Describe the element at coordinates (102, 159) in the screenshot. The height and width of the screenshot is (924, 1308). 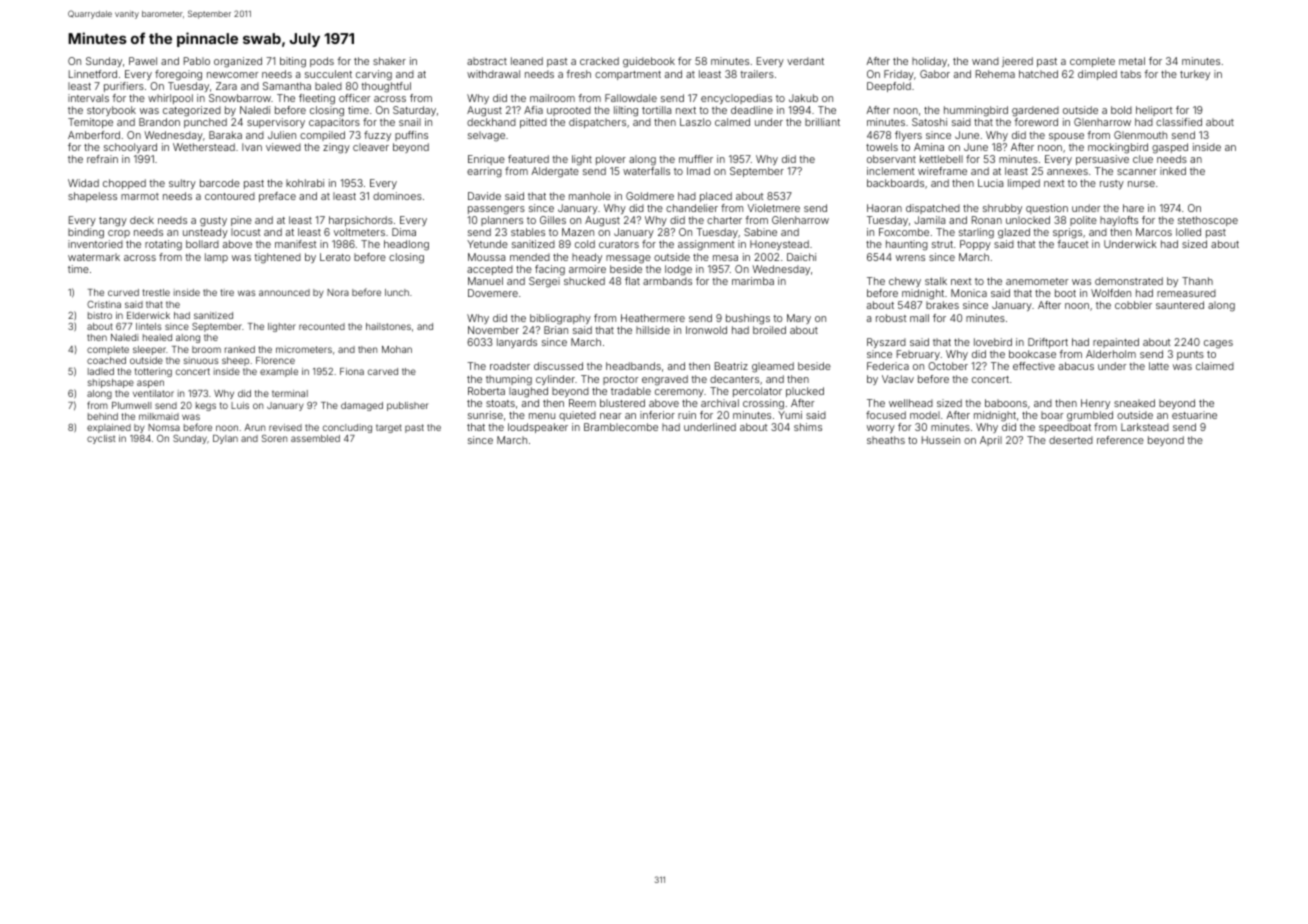
I see `refrain` at that location.
